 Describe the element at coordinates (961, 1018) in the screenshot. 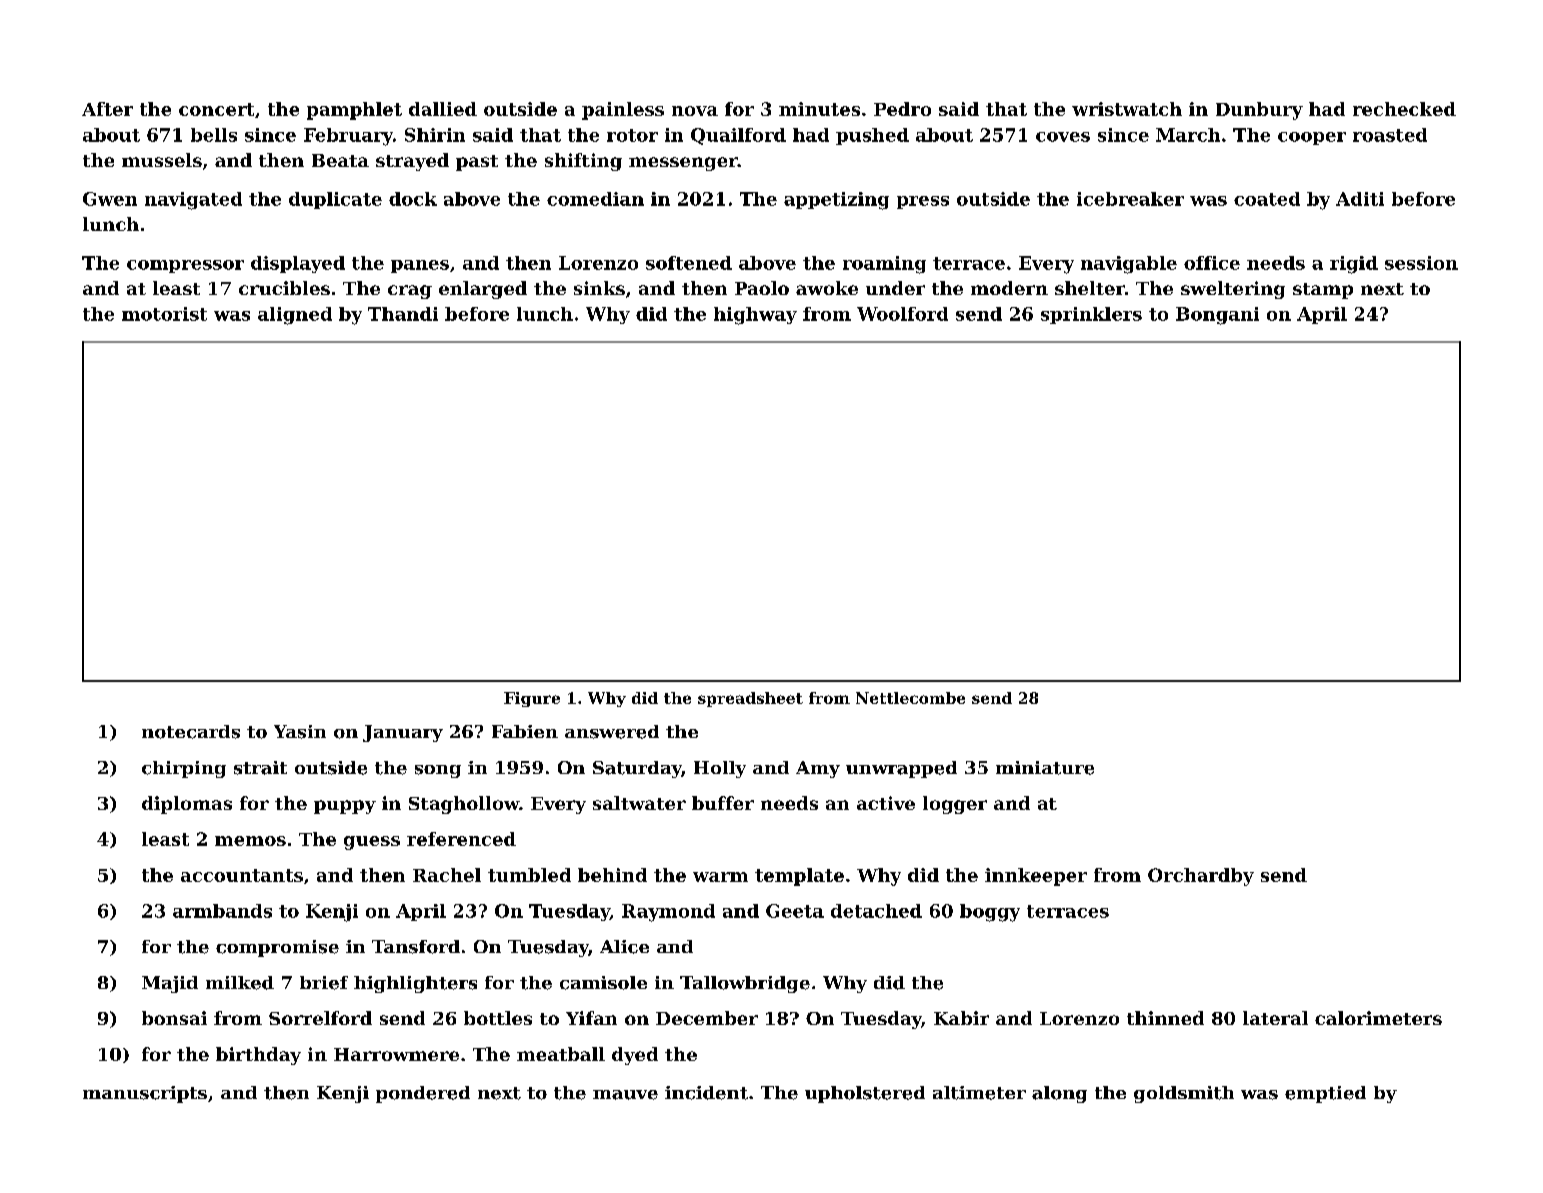

I see `Kabir` at that location.
